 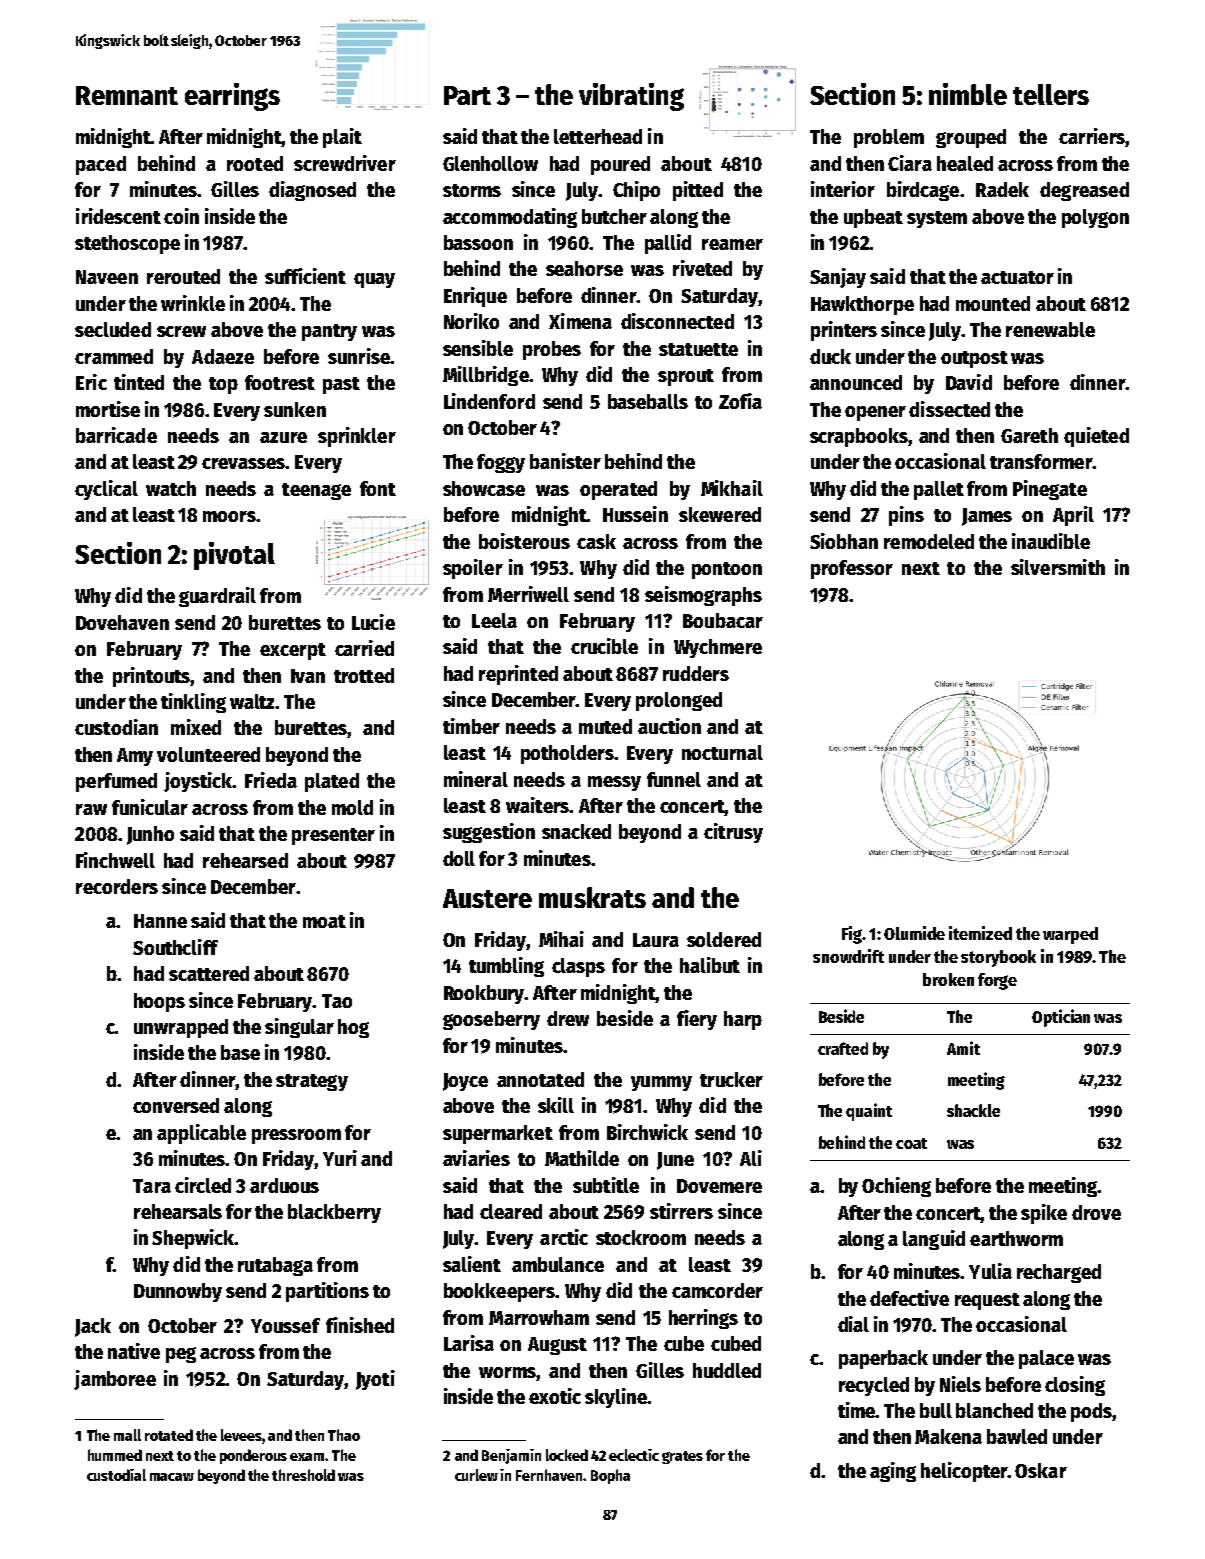 What do you see at coordinates (374, 280) in the screenshot?
I see `quay` at bounding box center [374, 280].
